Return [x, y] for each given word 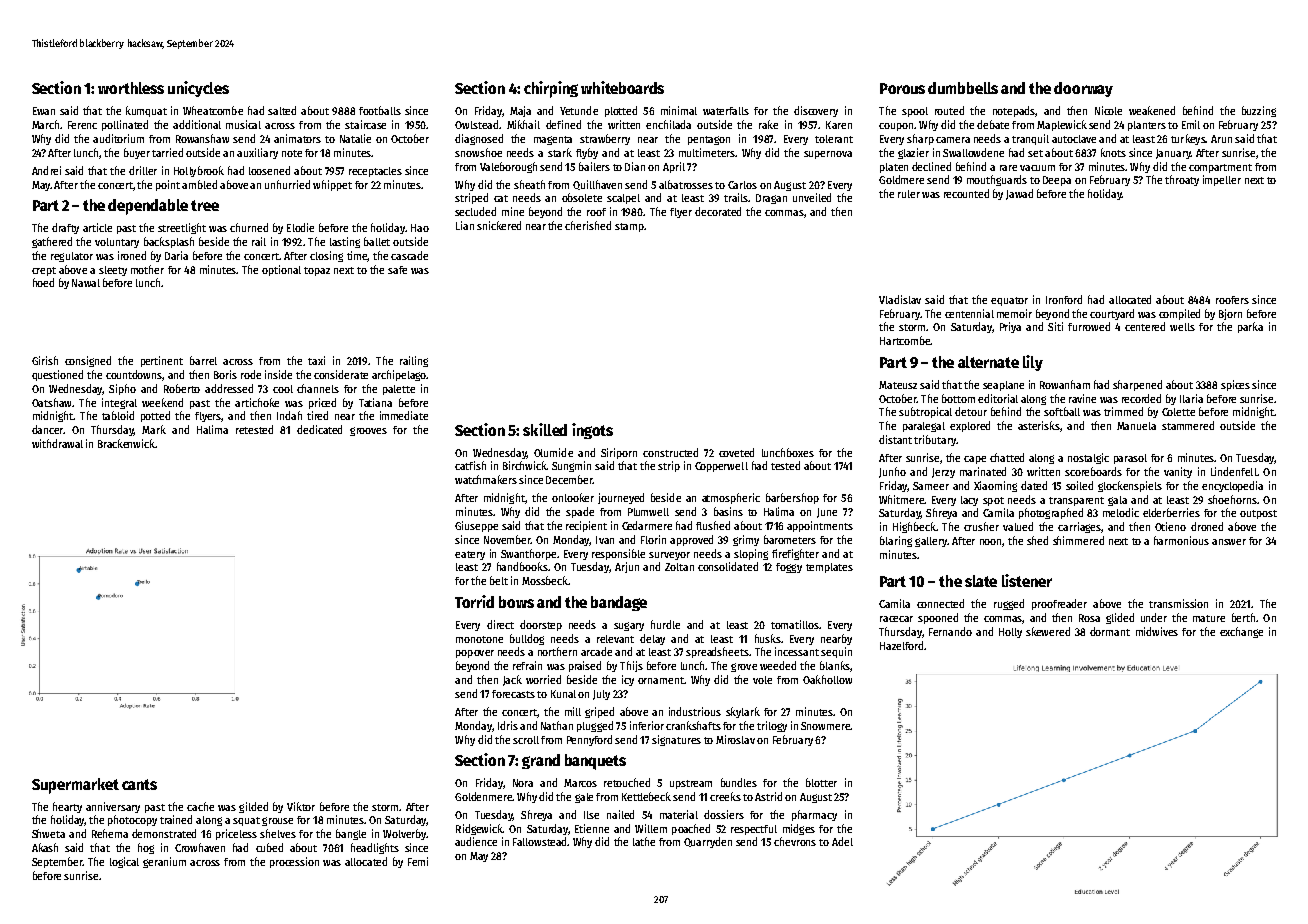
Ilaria [1191, 398]
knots [1113, 152]
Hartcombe [905, 340]
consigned [88, 361]
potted [155, 416]
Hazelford [901, 645]
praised [585, 666]
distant [895, 439]
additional [197, 124]
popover [475, 654]
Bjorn [1230, 314]
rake [768, 124]
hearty [67, 807]
